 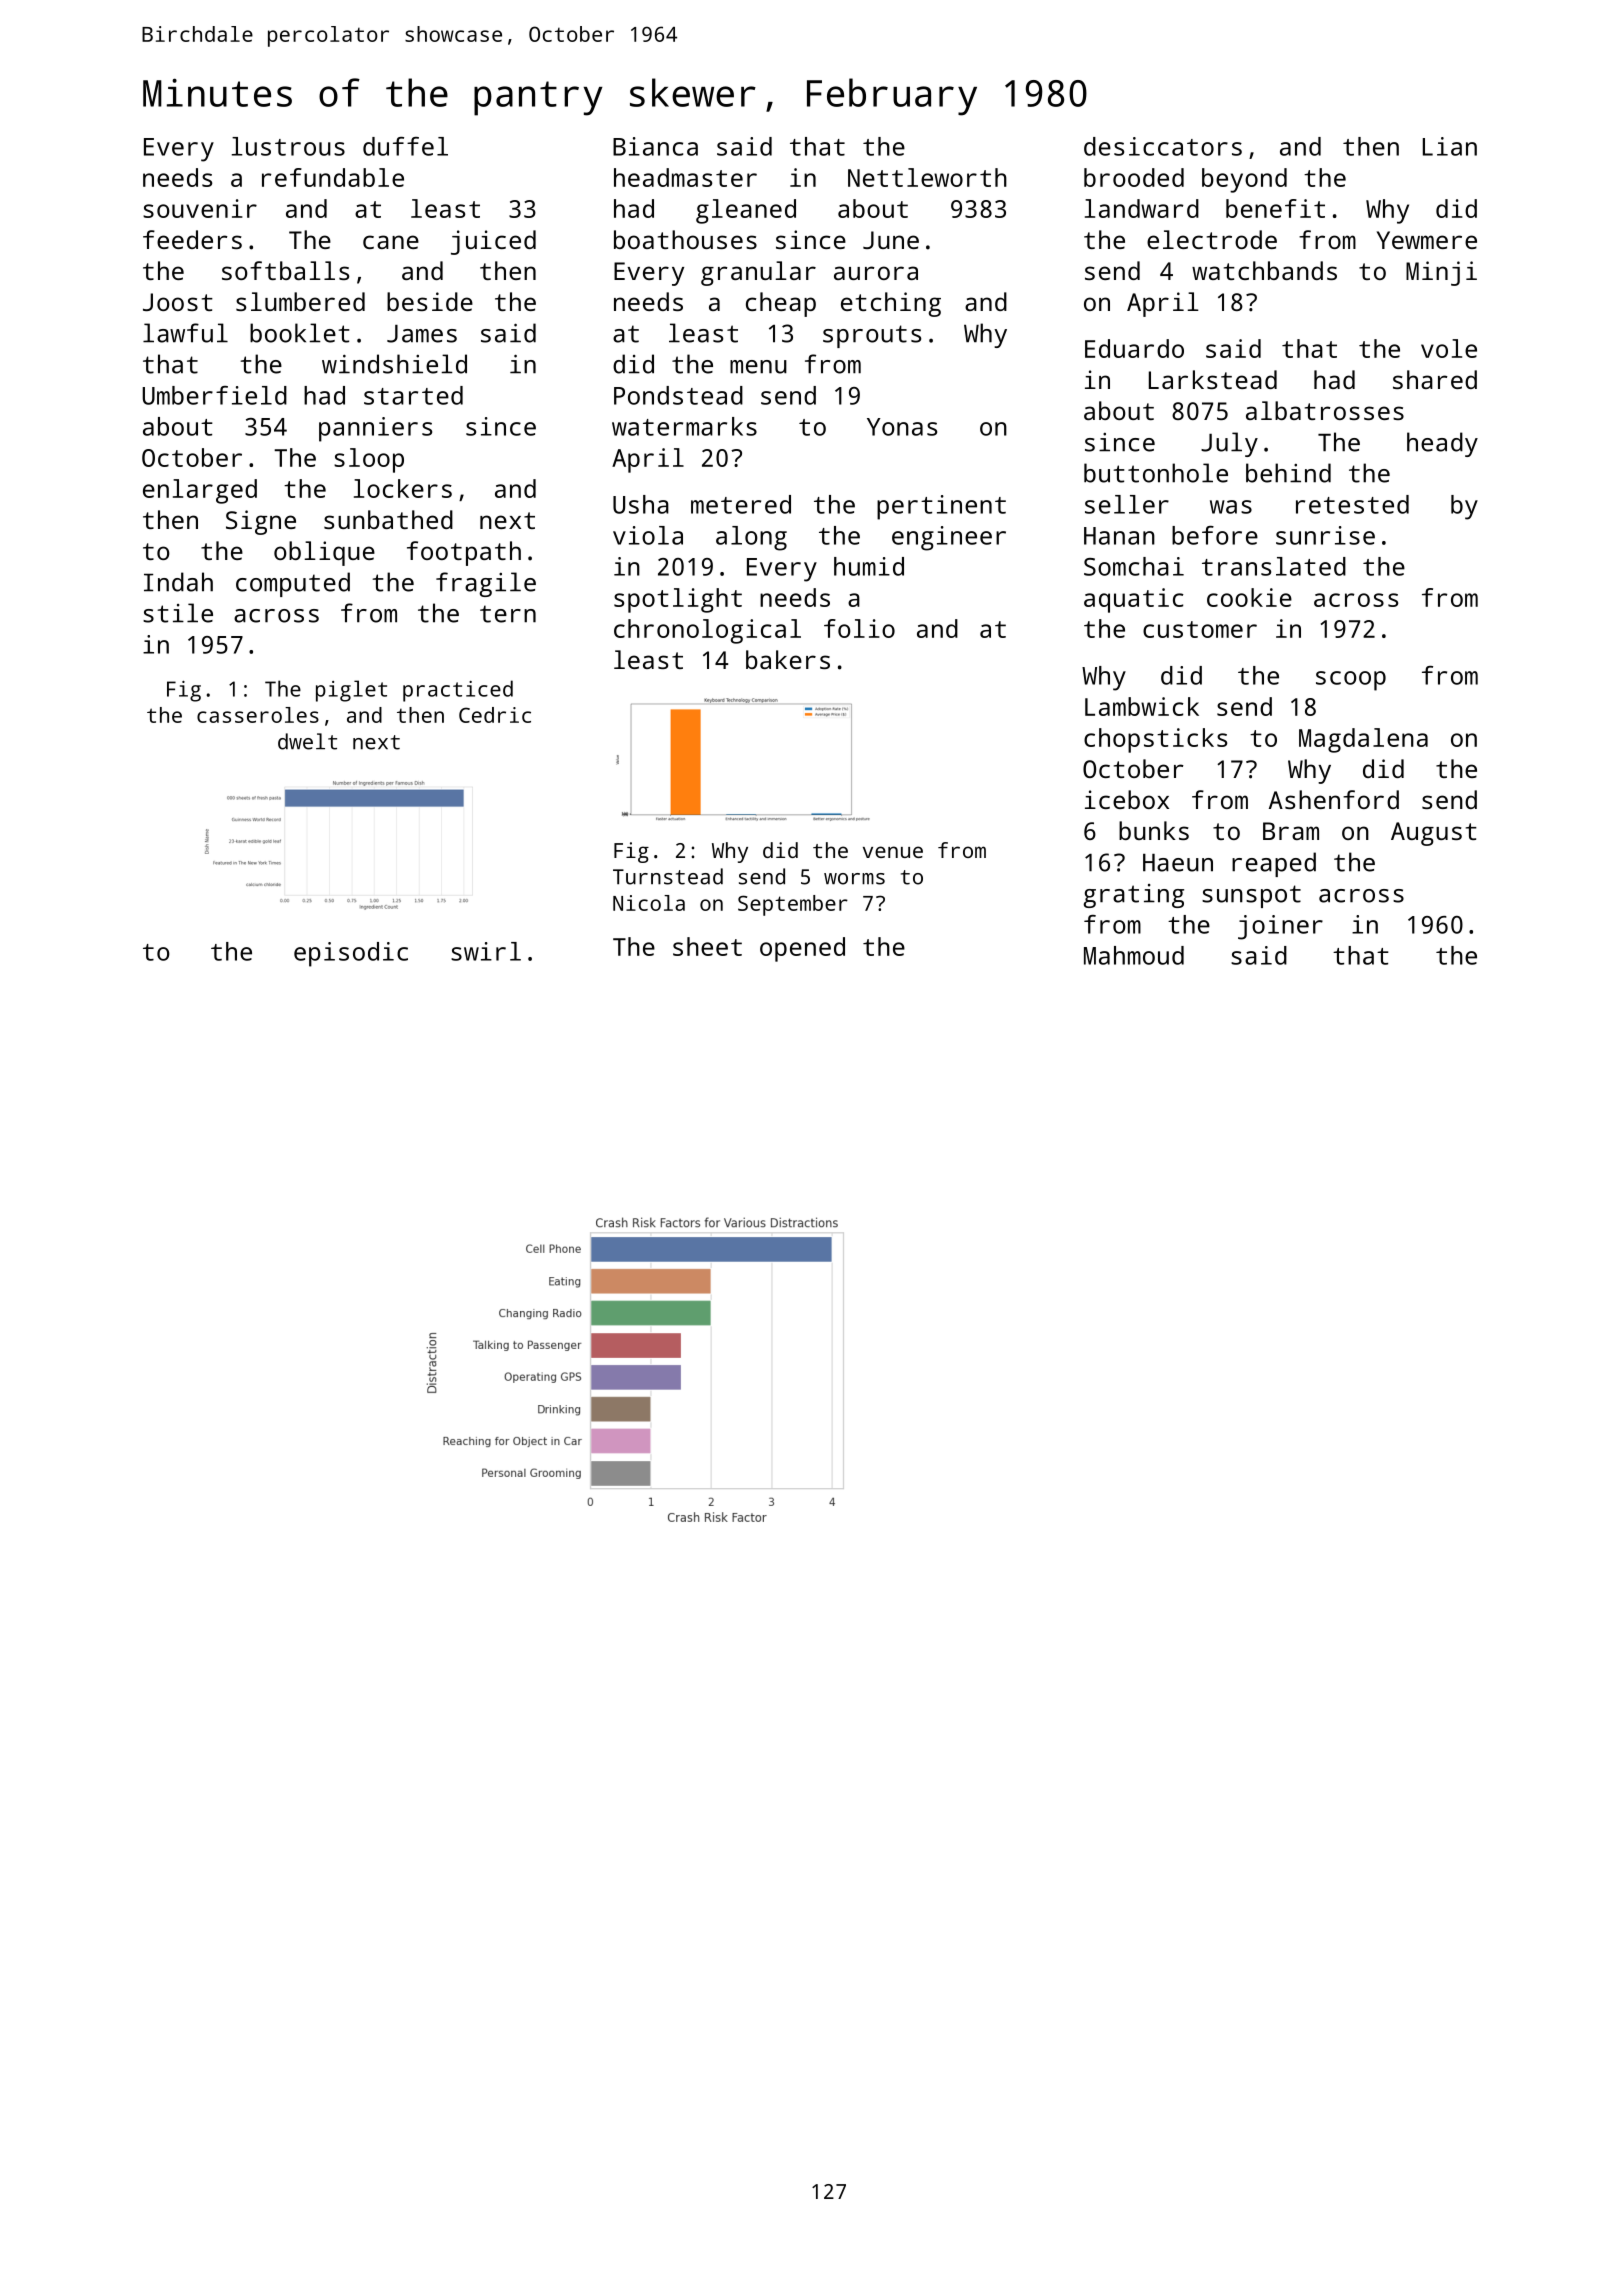 What do you see at coordinates (668, 876) in the screenshot?
I see `Turnstead` at bounding box center [668, 876].
